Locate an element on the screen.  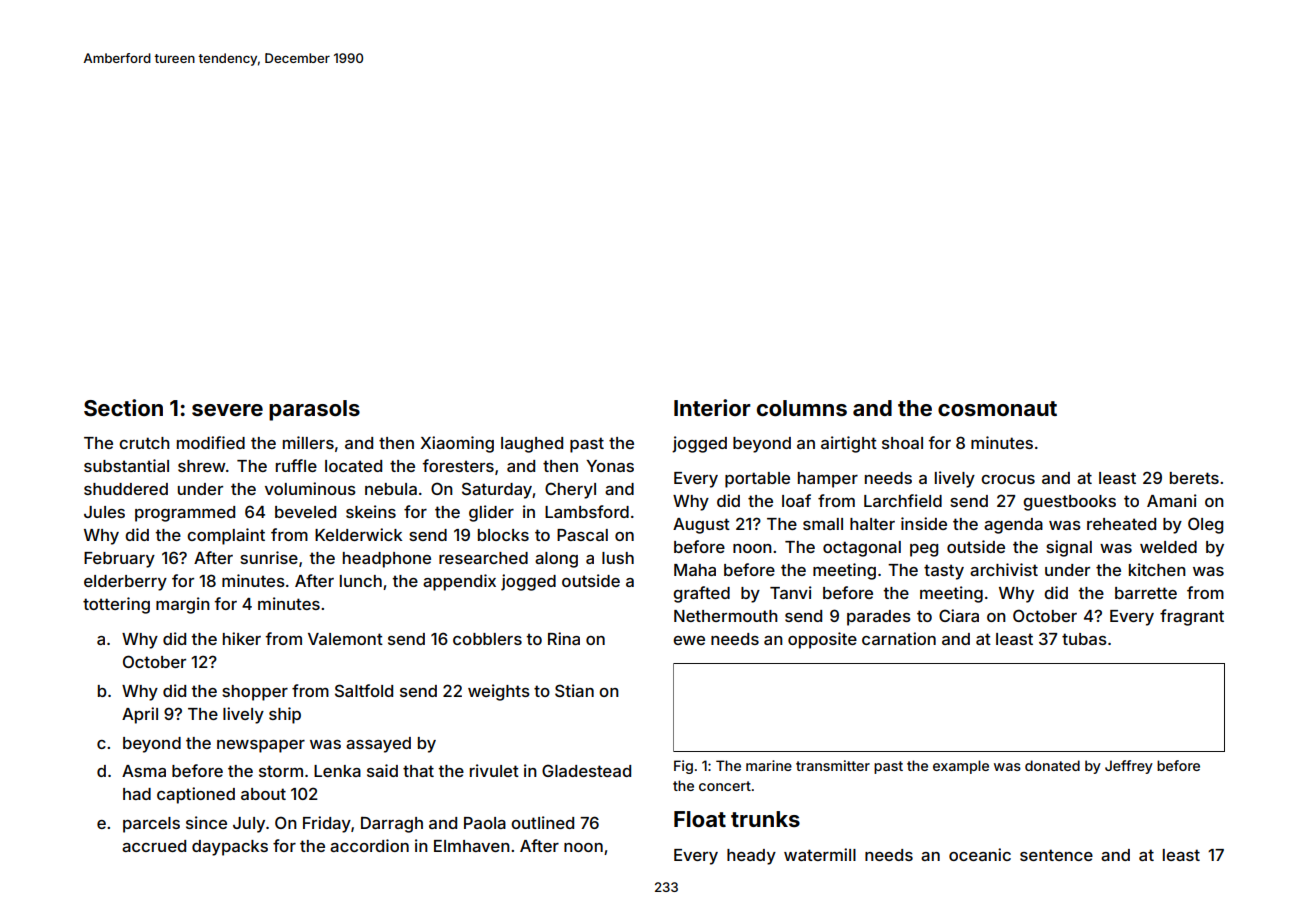
Gladestead is located at coordinates (586, 770).
